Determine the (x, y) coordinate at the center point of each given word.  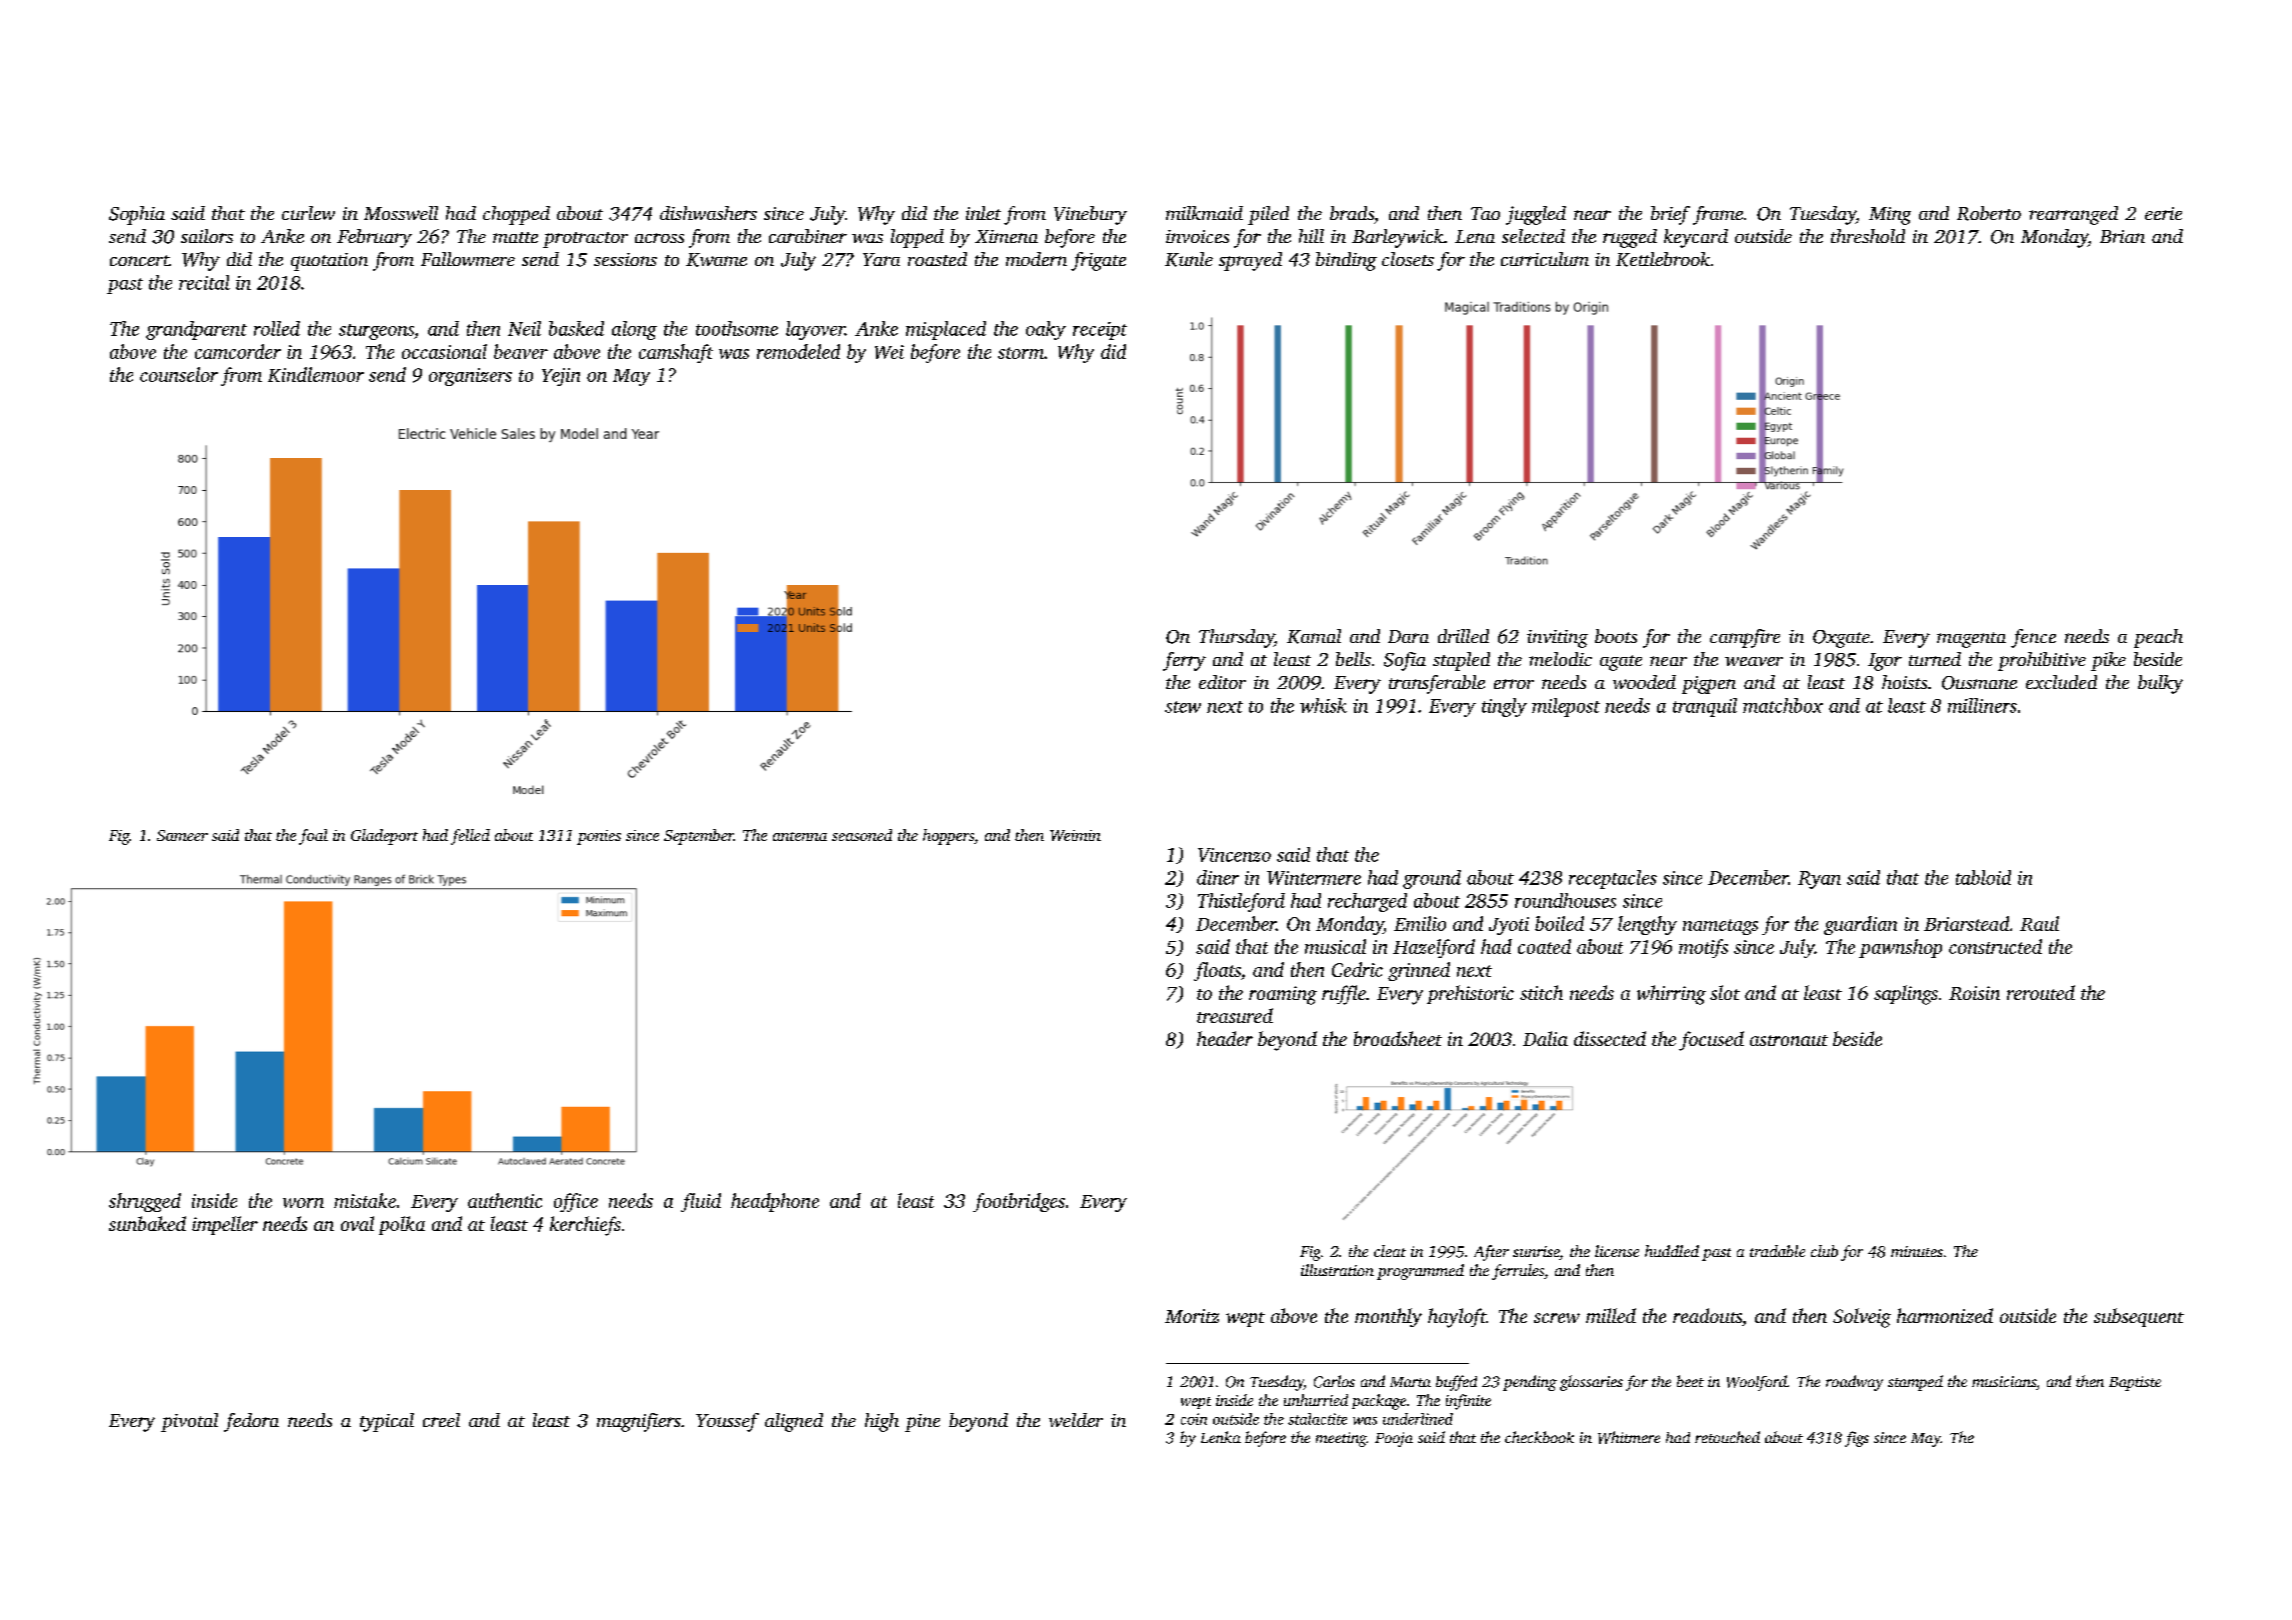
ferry (1184, 661)
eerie (2163, 213)
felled (470, 837)
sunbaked (147, 1223)
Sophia (137, 215)
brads (1352, 213)
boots (1616, 636)
